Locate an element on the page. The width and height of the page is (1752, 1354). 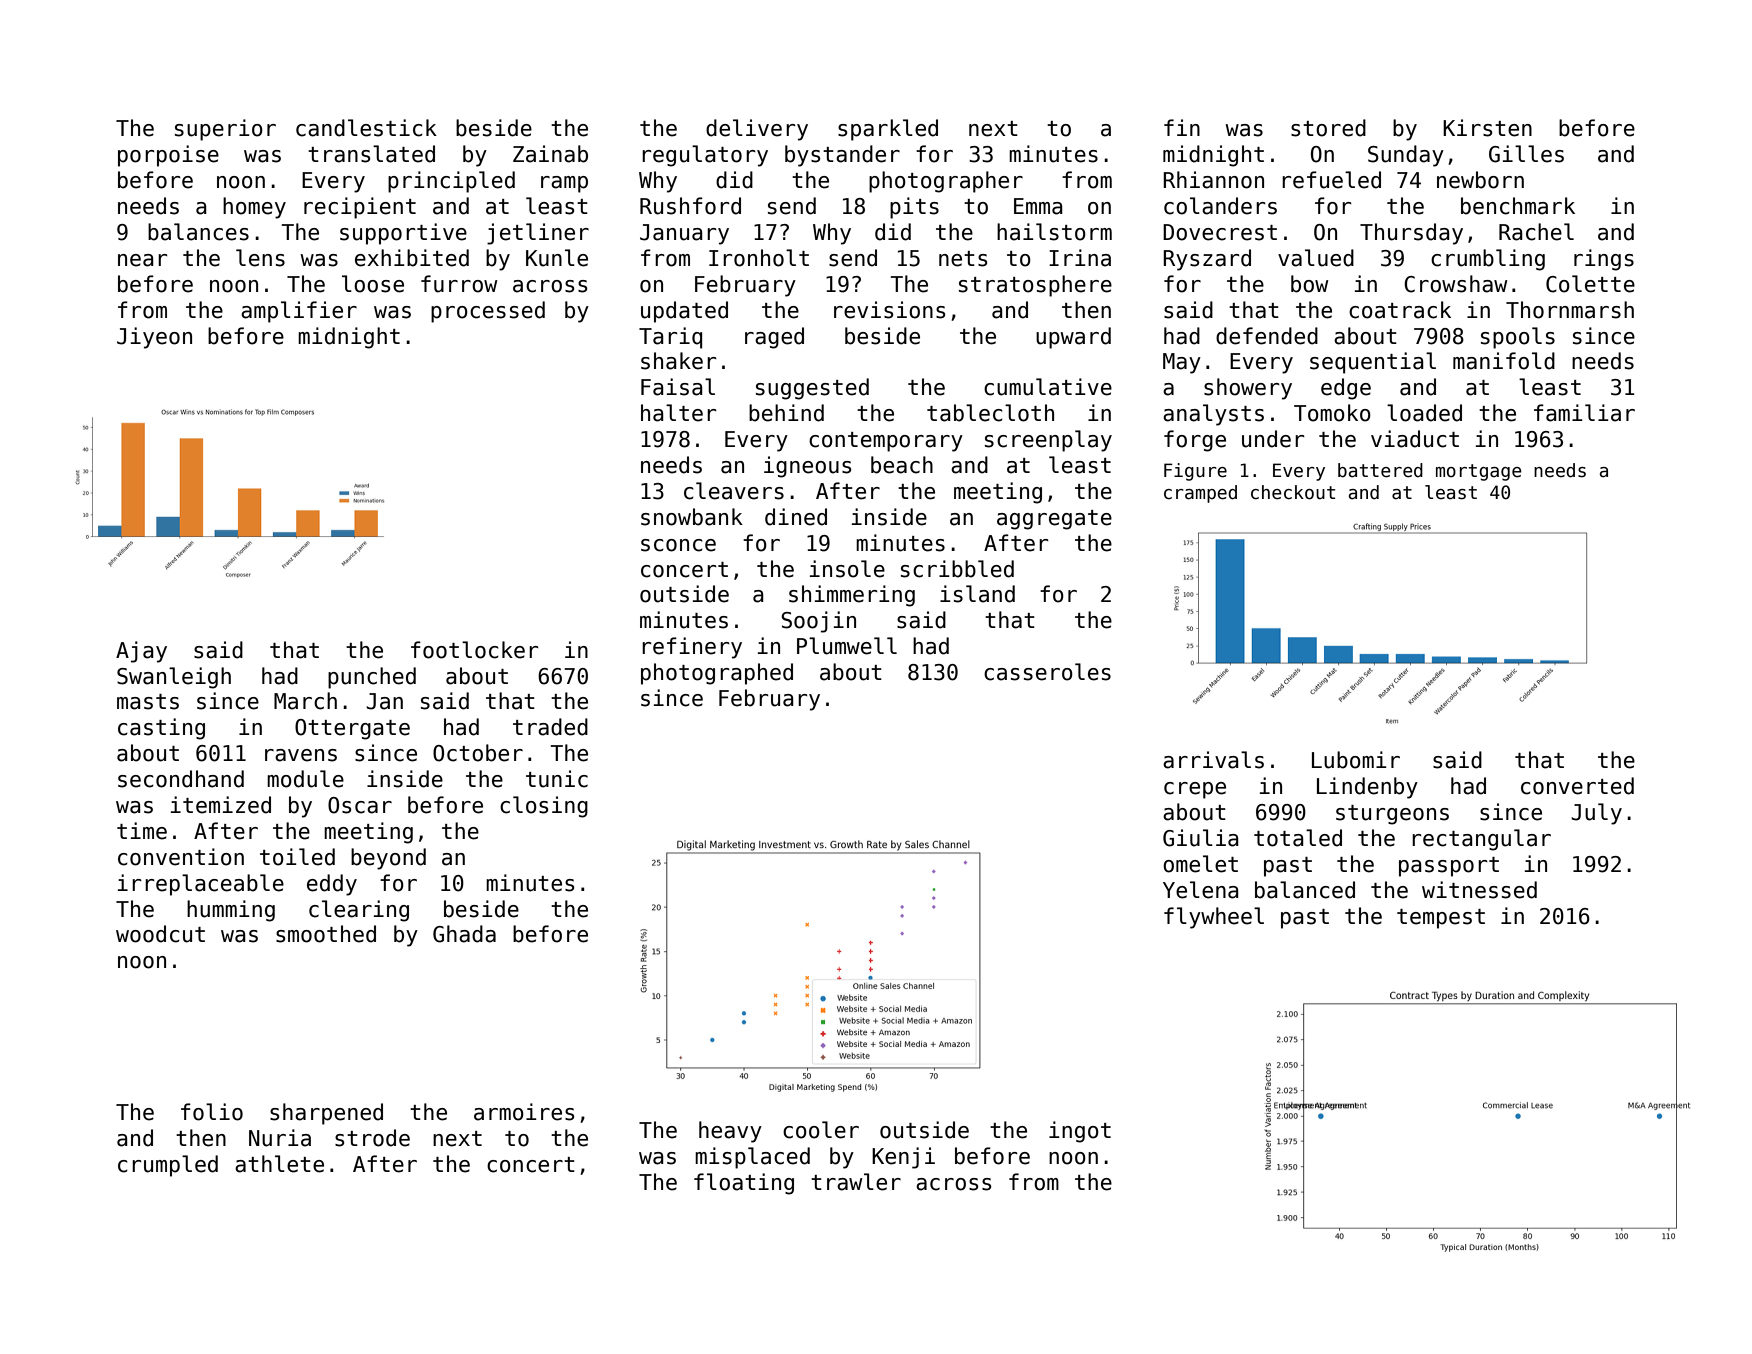
convention is located at coordinates (181, 857).
